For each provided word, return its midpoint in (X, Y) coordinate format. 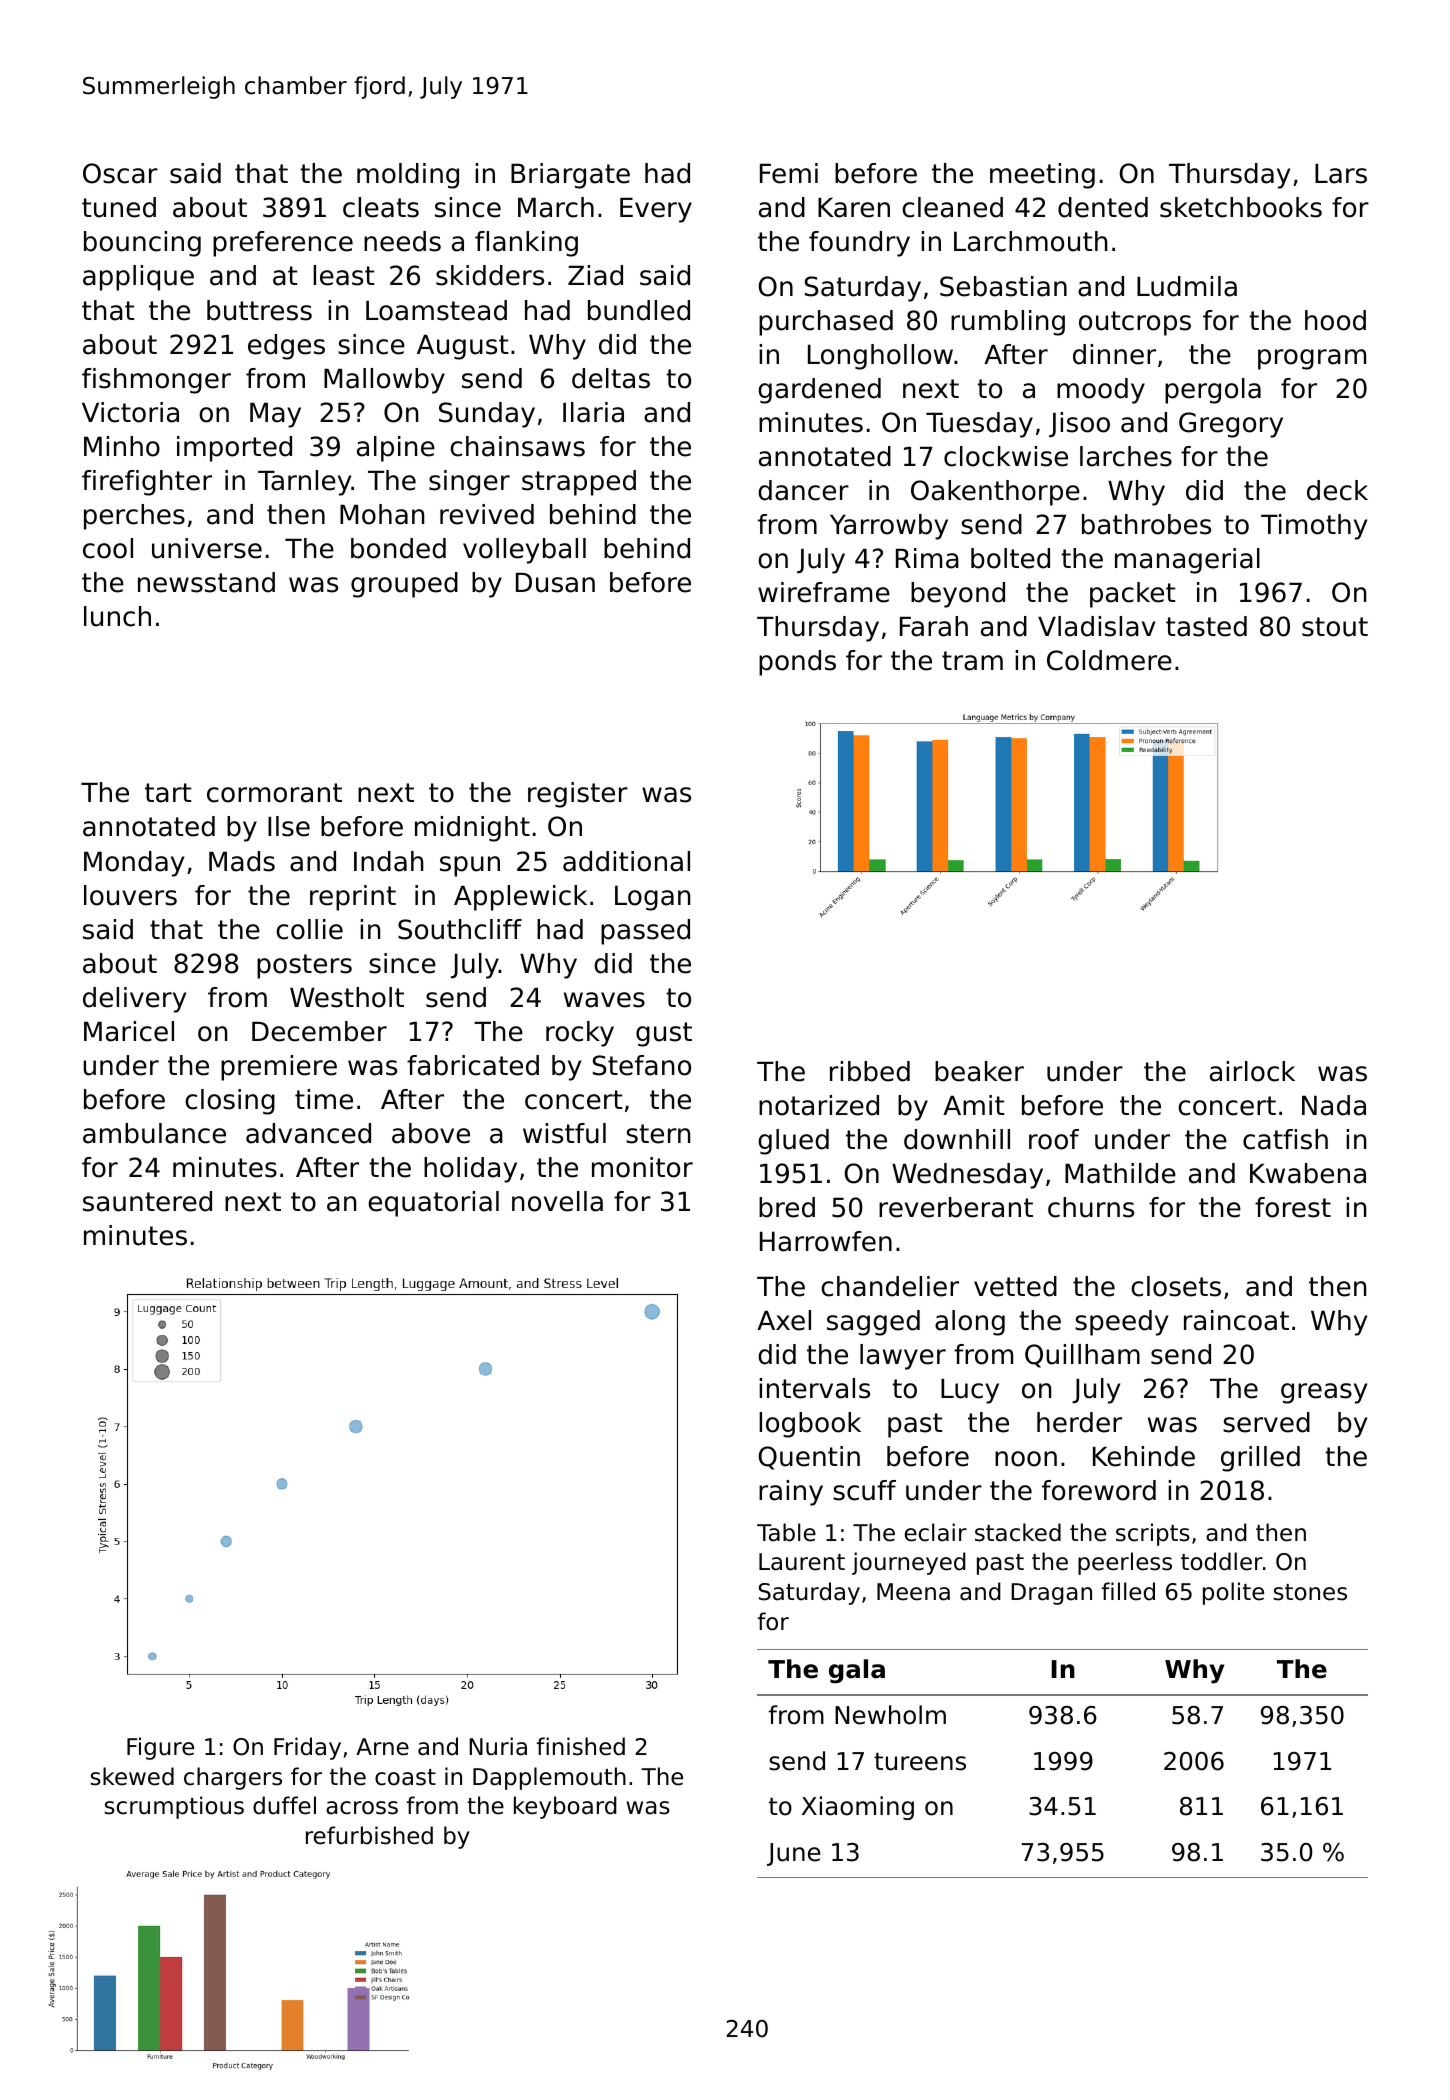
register (578, 795)
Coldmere (1109, 660)
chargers (233, 1778)
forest (1293, 1207)
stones (1310, 1592)
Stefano (642, 1065)
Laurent (802, 1562)
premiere (279, 1068)
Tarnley (305, 483)
